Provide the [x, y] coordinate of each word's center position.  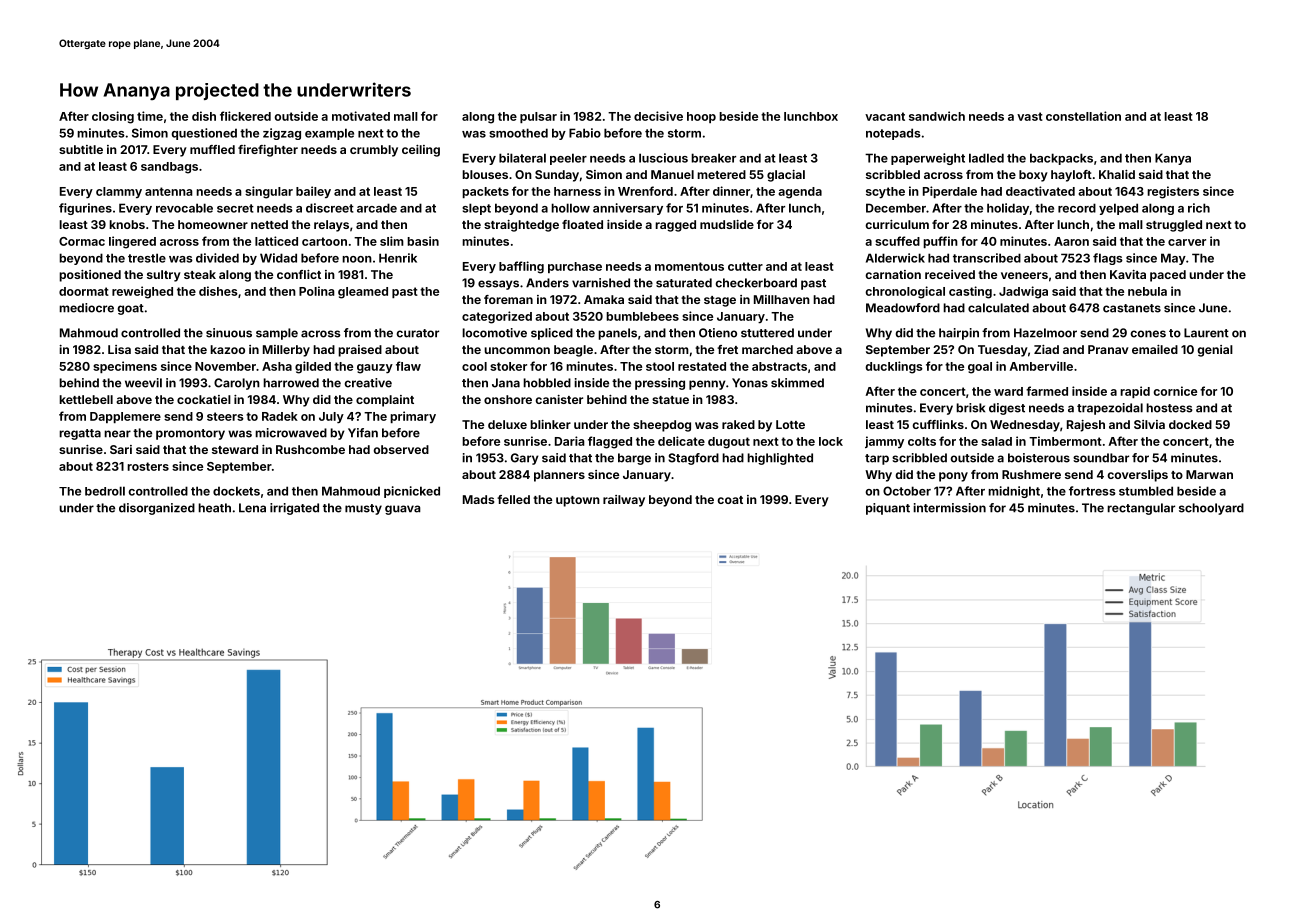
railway [624, 501]
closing [113, 117]
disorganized [157, 509]
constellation [1083, 116]
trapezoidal [1110, 409]
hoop [701, 117]
